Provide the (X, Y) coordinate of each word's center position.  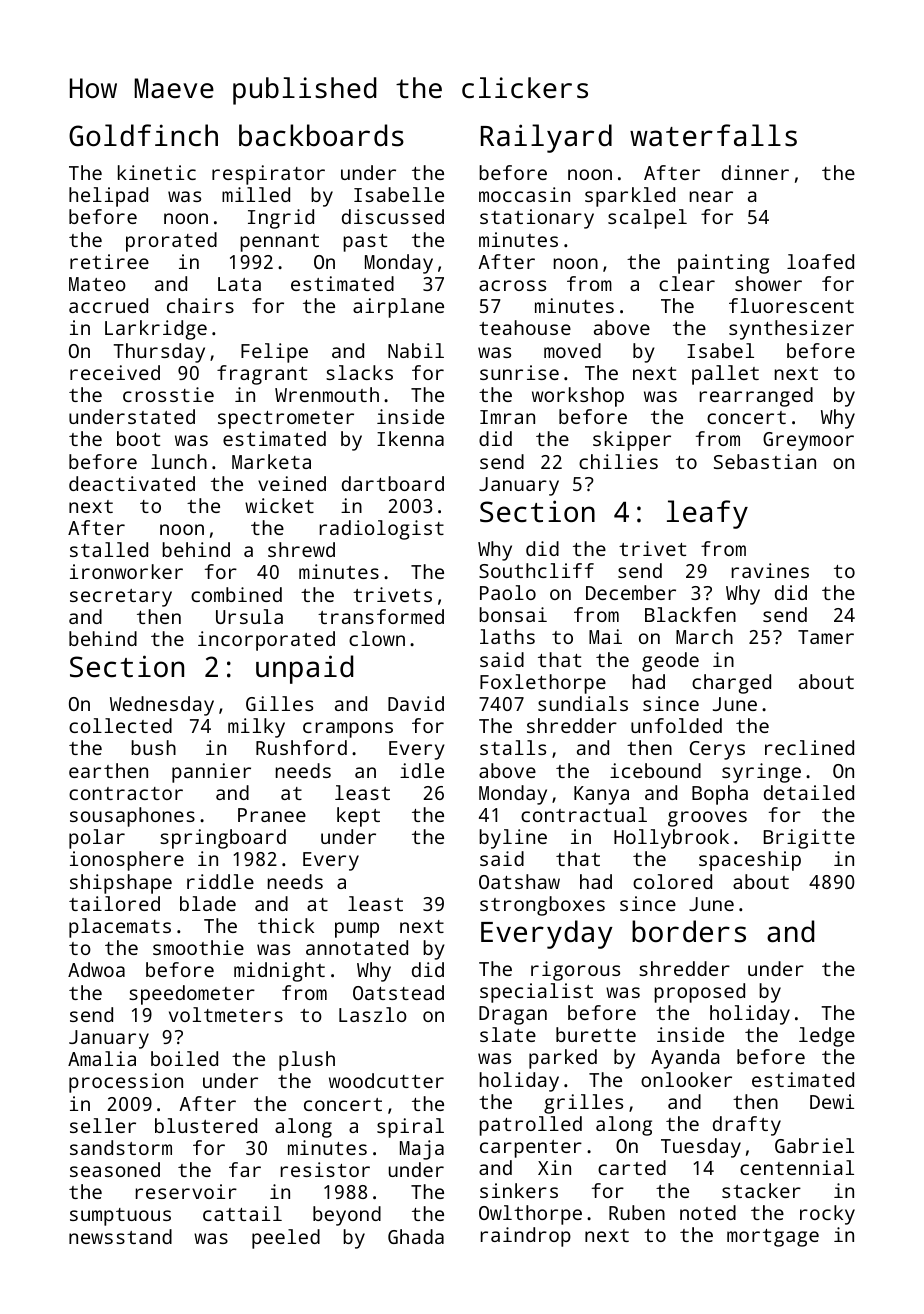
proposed (699, 993)
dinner (755, 172)
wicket (279, 505)
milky (256, 728)
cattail (242, 1213)
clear (687, 283)
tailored (114, 903)
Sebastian (765, 461)
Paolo (508, 592)
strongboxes (542, 906)
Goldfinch (143, 135)
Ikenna (410, 438)
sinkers (519, 1190)
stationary (537, 219)
